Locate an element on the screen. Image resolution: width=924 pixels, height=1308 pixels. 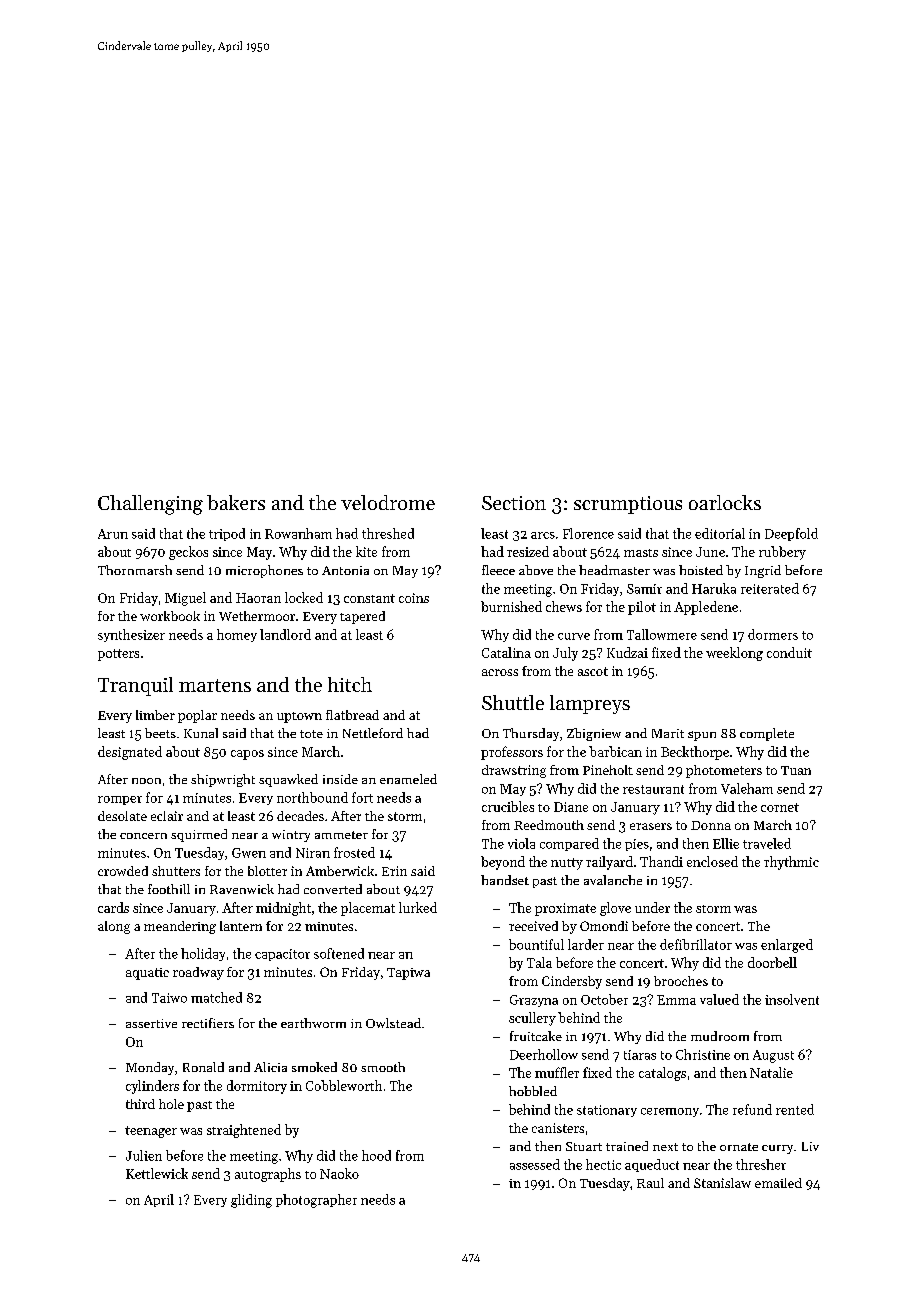
erasers is located at coordinates (651, 826).
